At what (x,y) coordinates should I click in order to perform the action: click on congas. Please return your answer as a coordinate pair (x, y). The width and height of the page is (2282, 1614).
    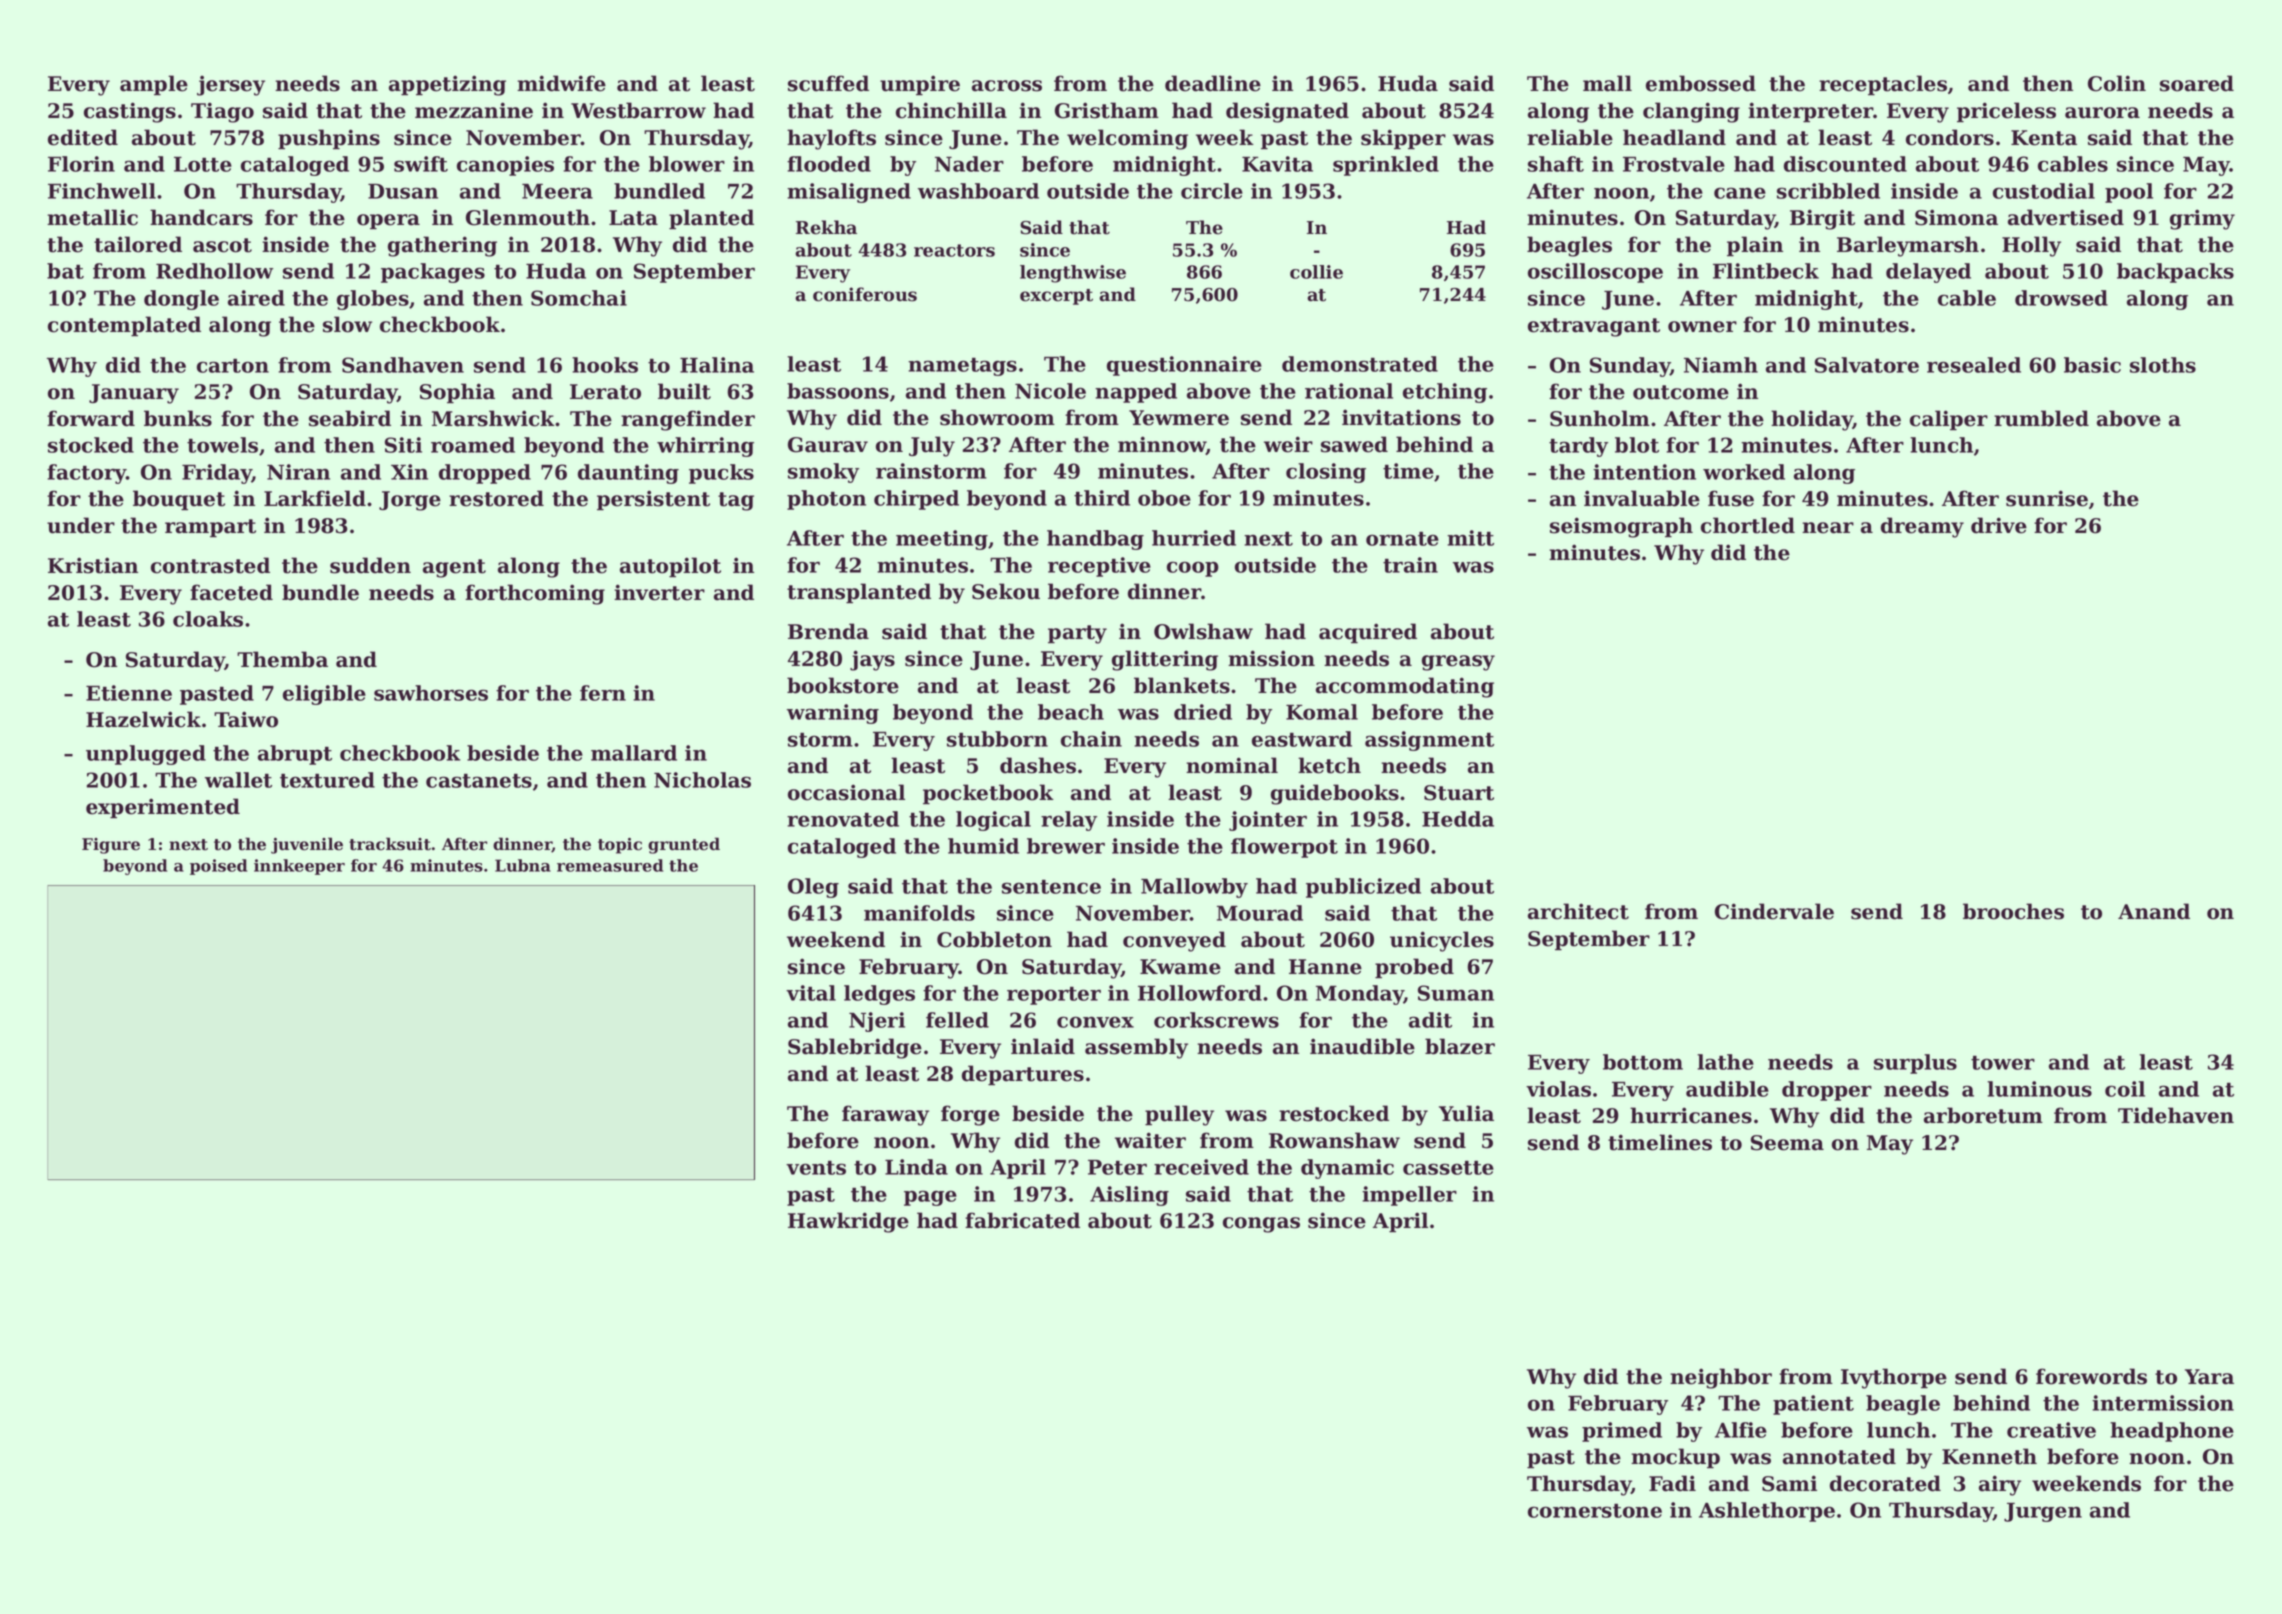
    Looking at the image, I should click on (1261, 1225).
